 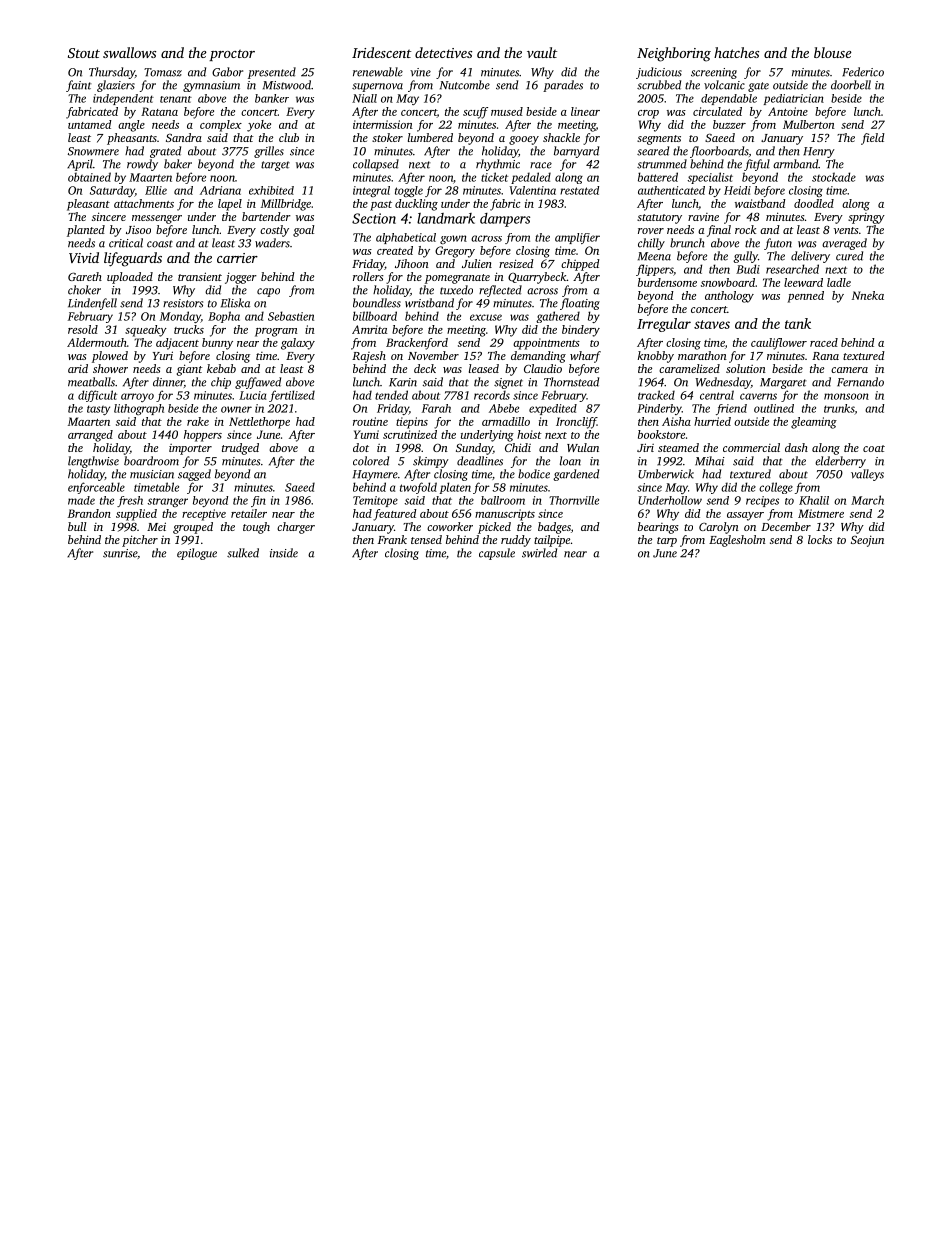 I want to click on swallows, so click(x=129, y=52).
